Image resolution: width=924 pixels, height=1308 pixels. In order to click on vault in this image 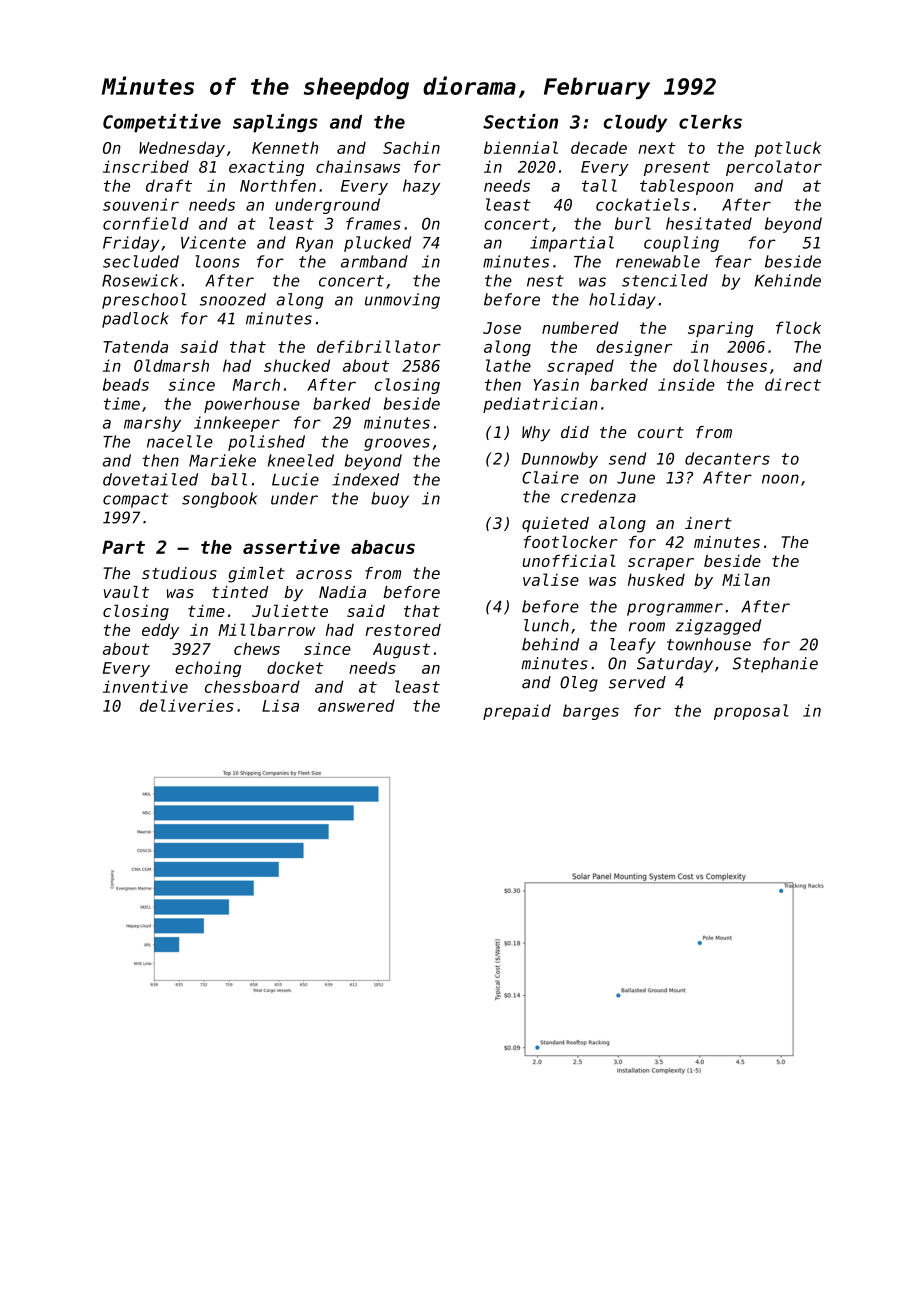, I will do `click(126, 592)`.
